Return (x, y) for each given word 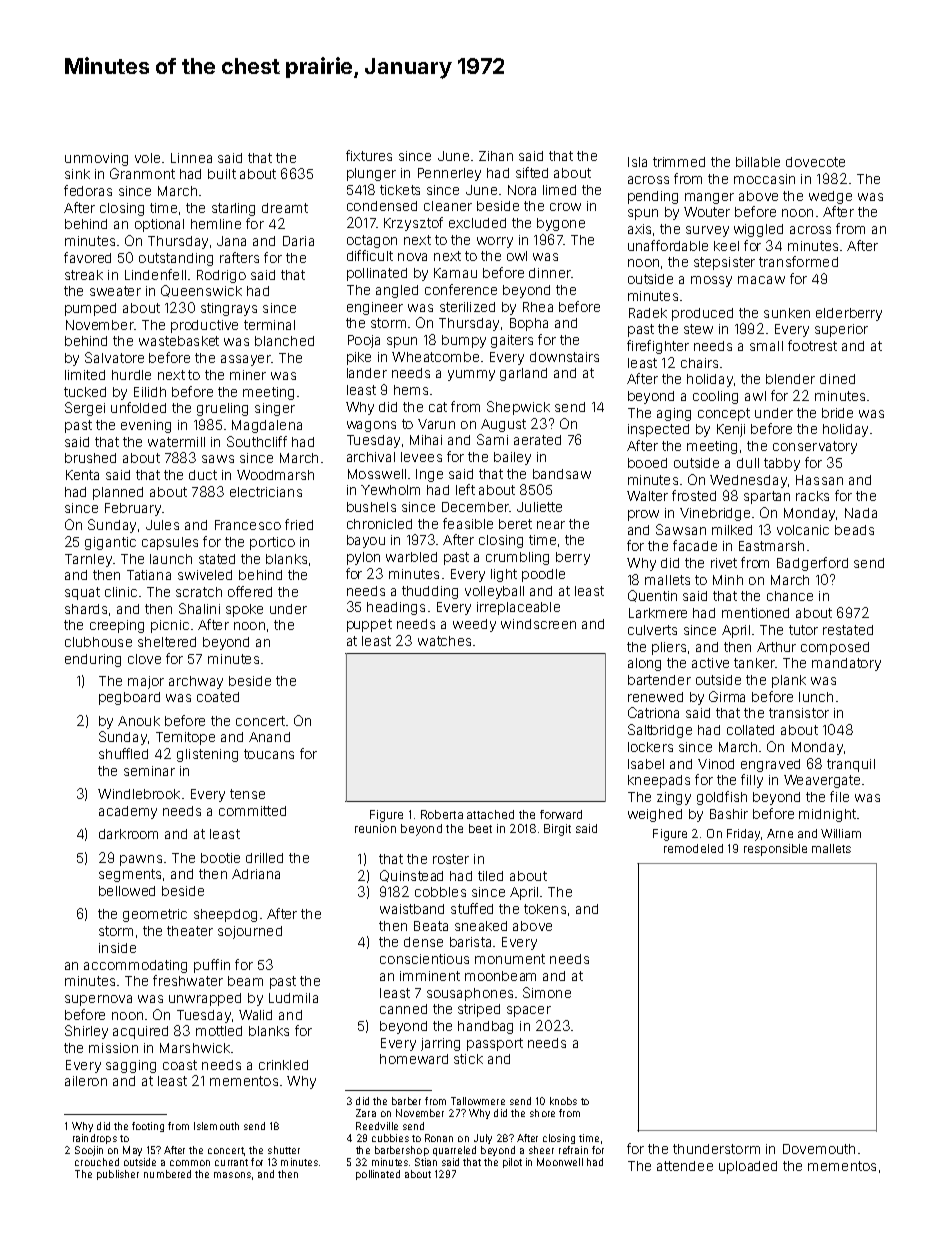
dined (837, 379)
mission (113, 1048)
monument (510, 959)
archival (371, 457)
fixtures (369, 155)
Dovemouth (819, 1149)
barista (470, 942)
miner (248, 375)
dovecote (815, 162)
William (841, 833)
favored (87, 257)
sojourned (250, 932)
